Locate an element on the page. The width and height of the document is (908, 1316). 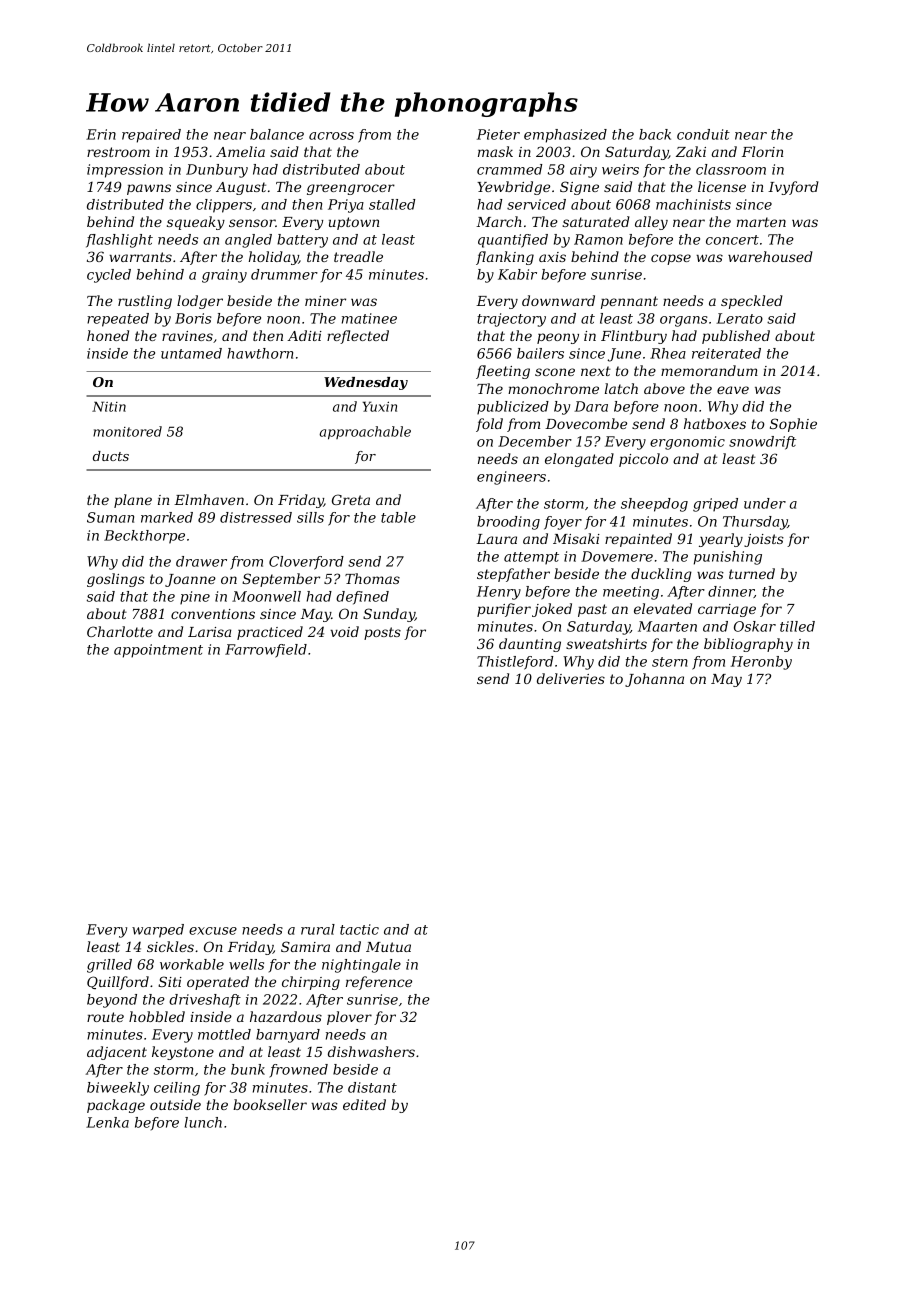
Rhea is located at coordinates (668, 353).
